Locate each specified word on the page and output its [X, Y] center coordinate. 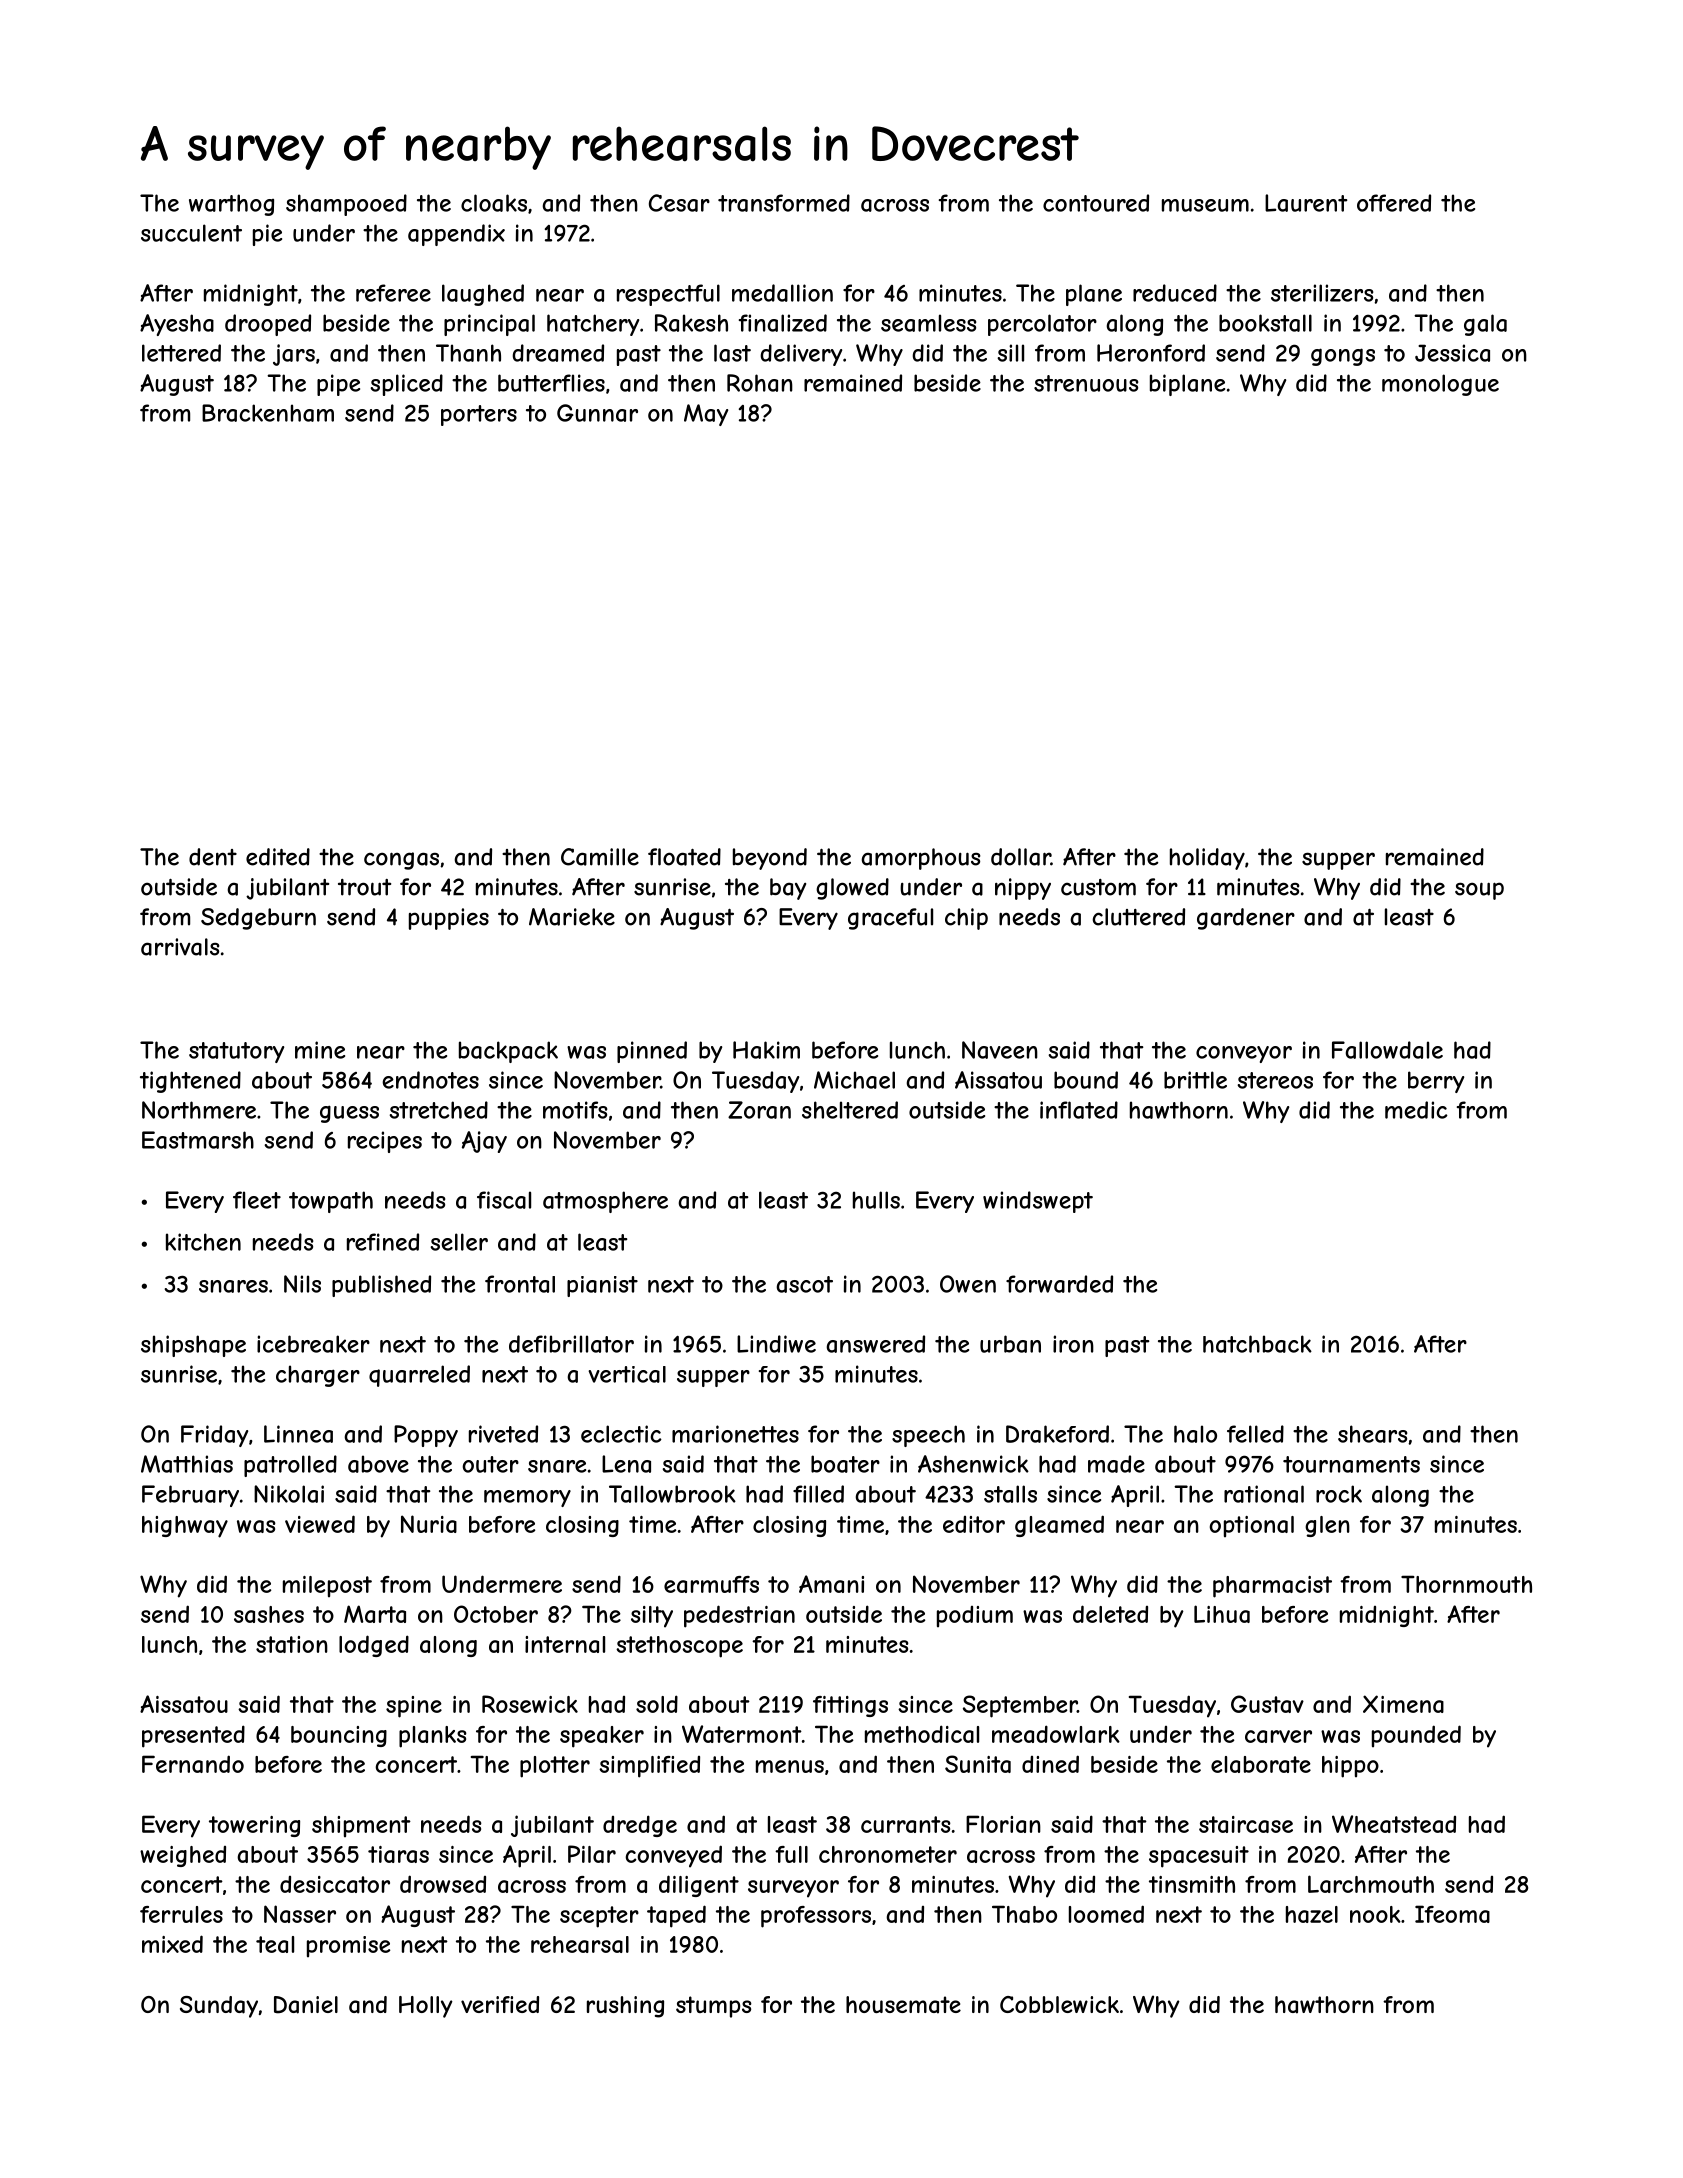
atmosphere [605, 1202]
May [706, 415]
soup [1479, 891]
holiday [1207, 859]
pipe [338, 385]
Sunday [219, 2007]
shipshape [193, 1346]
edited [278, 857]
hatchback [1257, 1344]
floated [684, 857]
